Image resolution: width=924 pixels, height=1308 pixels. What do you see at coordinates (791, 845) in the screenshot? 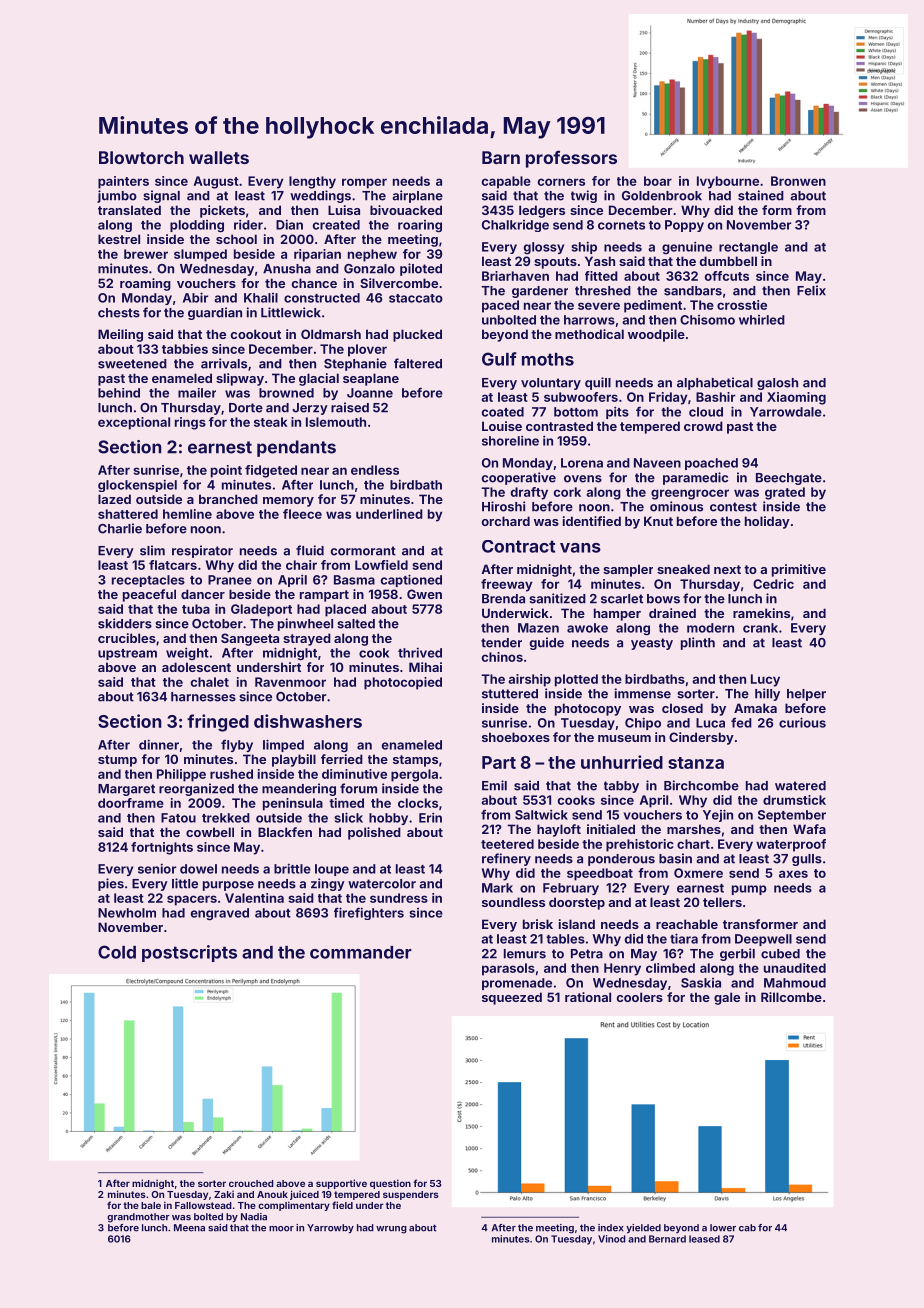
I see `waterproof` at bounding box center [791, 845].
